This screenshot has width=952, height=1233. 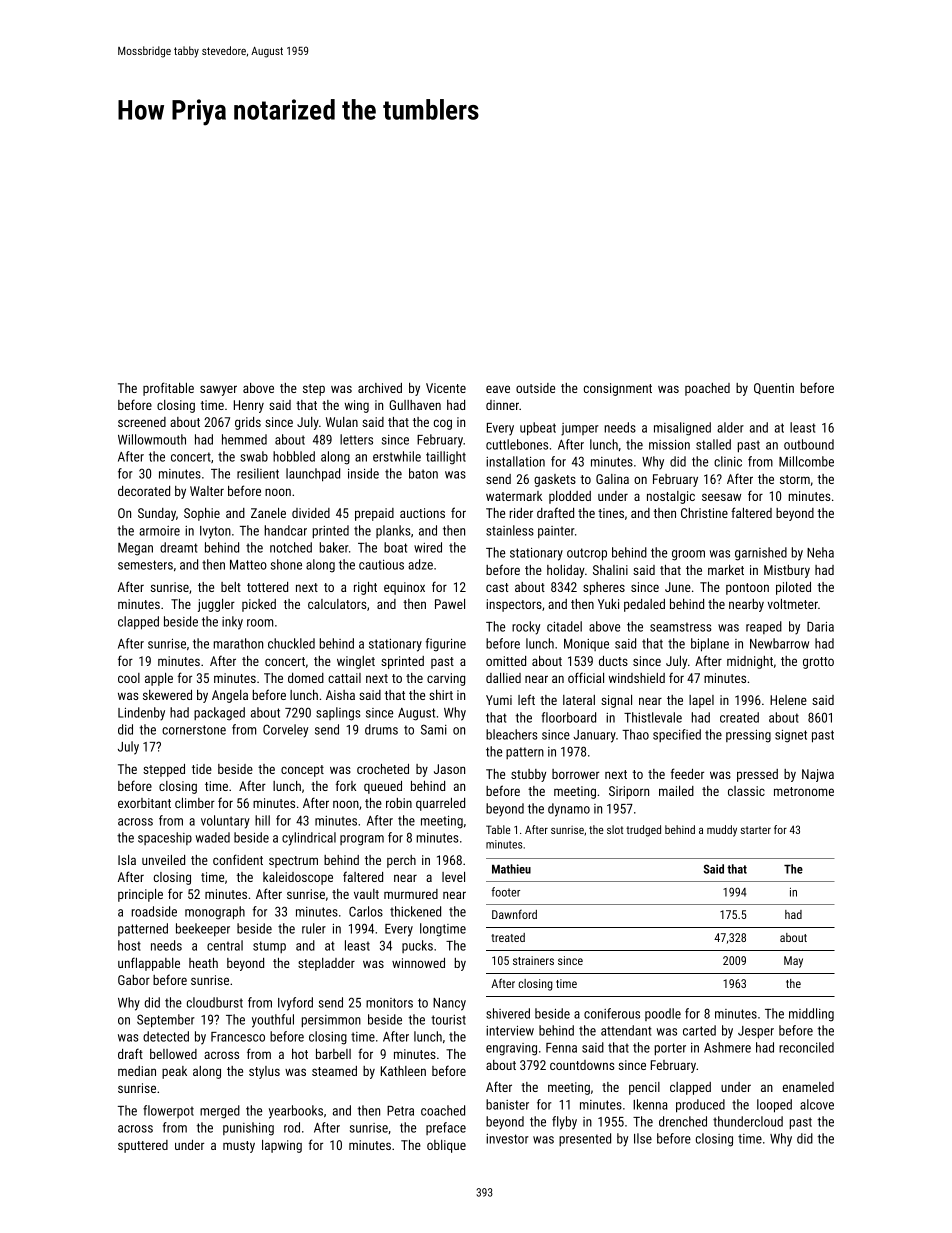 I want to click on Quentin, so click(x=774, y=389).
